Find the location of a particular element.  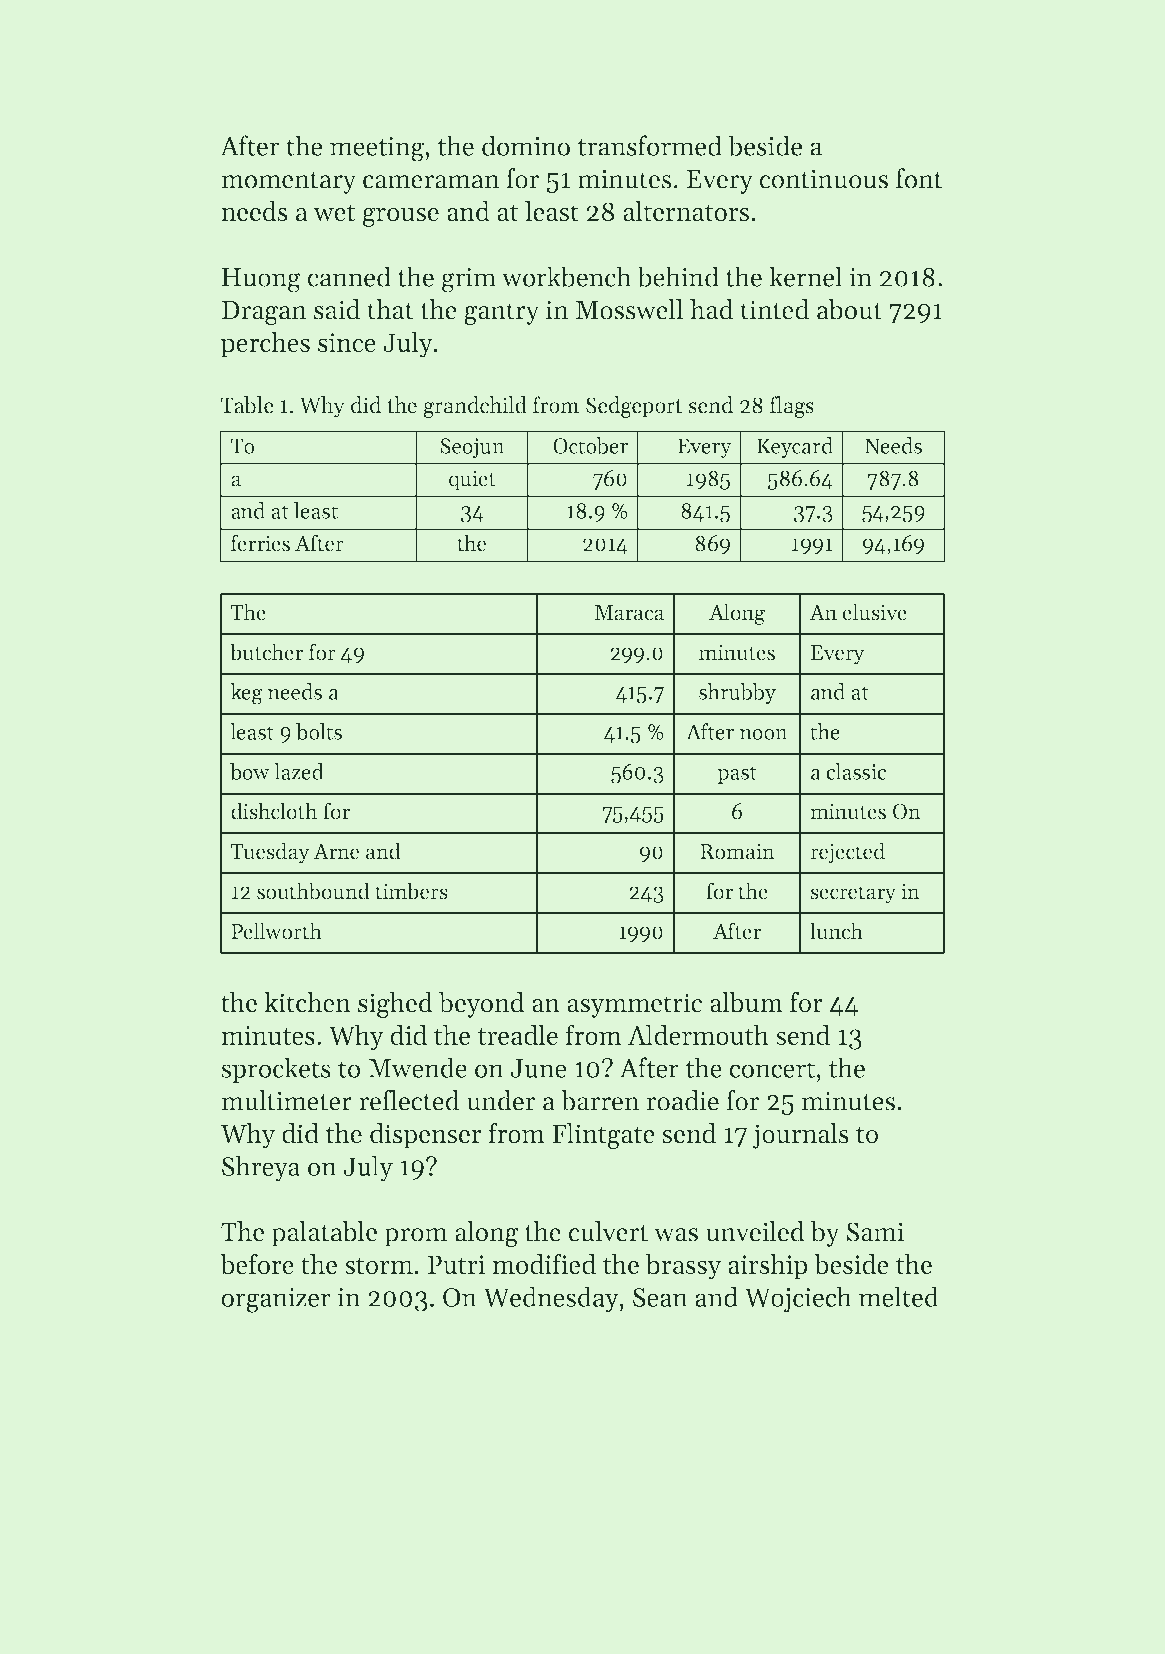

ferries is located at coordinates (260, 543).
